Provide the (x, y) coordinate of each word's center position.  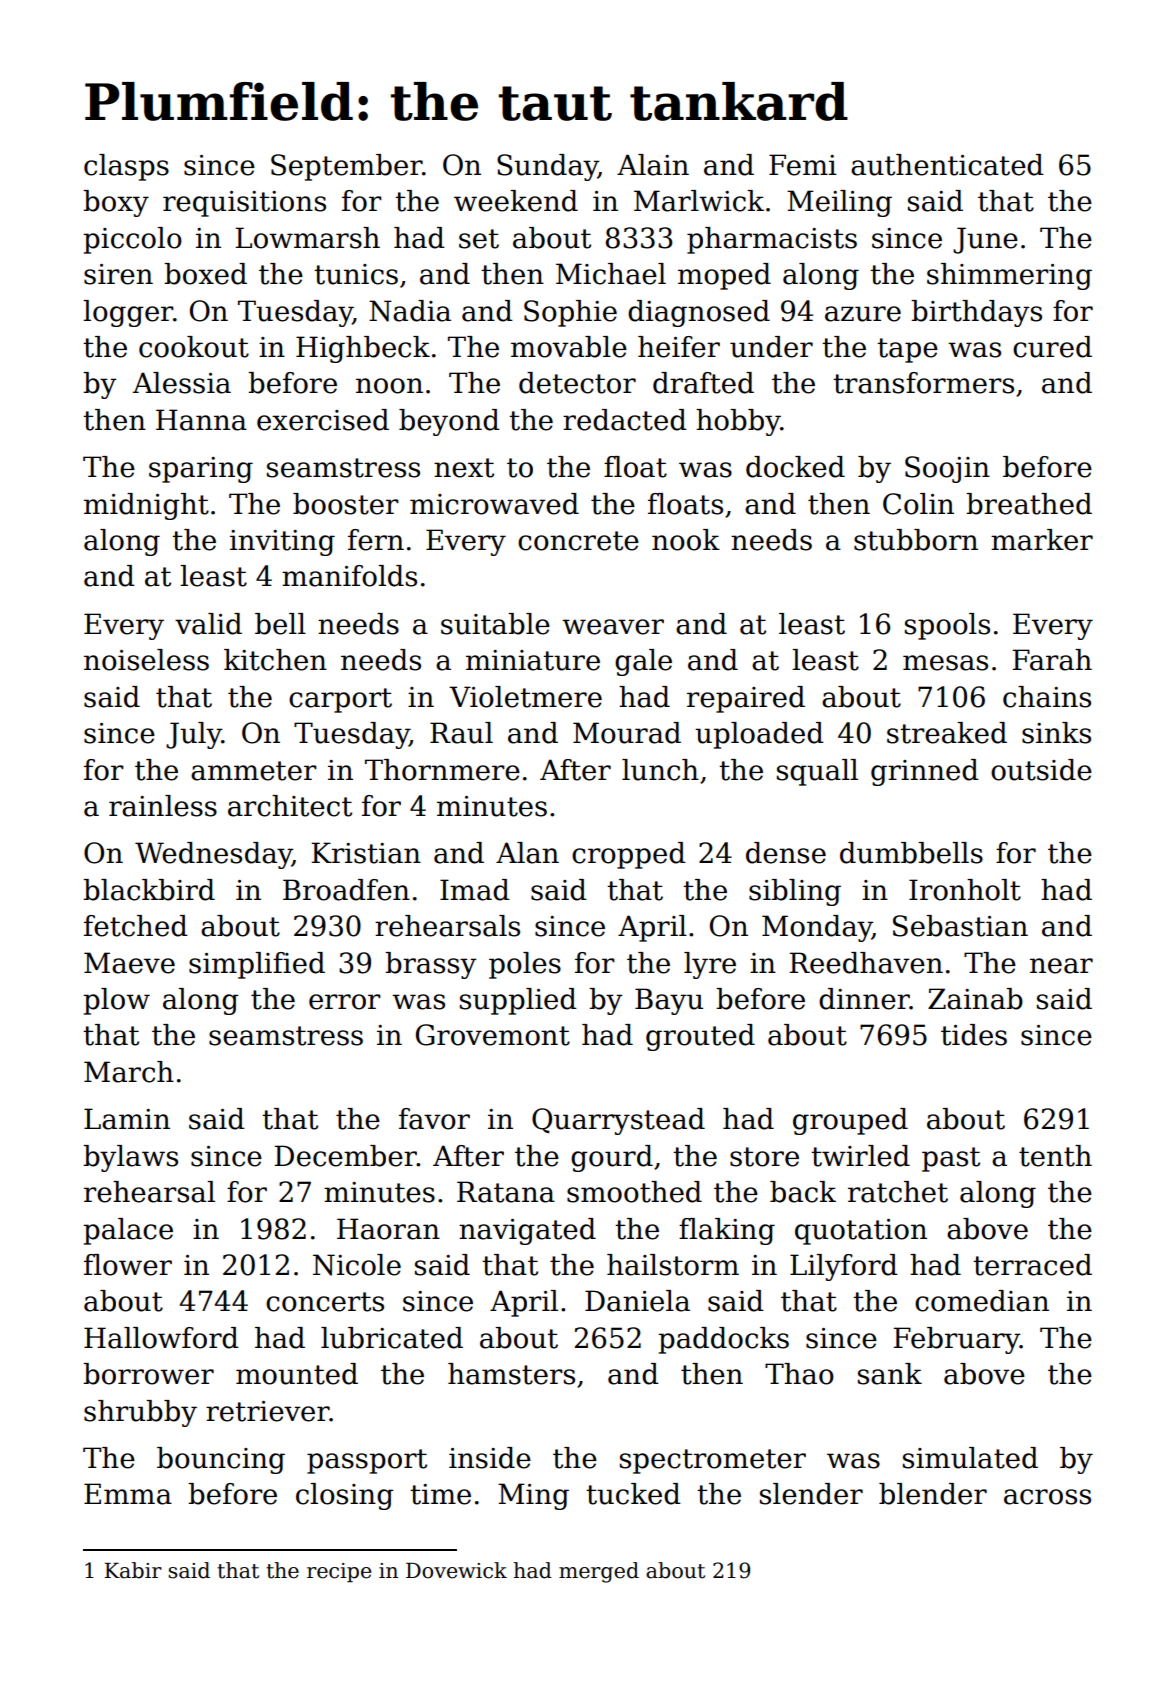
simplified (257, 965)
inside (490, 1458)
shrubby (140, 1413)
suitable (495, 624)
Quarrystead (618, 1121)
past (951, 1159)
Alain (653, 165)
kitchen (275, 660)
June (985, 240)
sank (890, 1374)
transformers (923, 383)
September (346, 167)
